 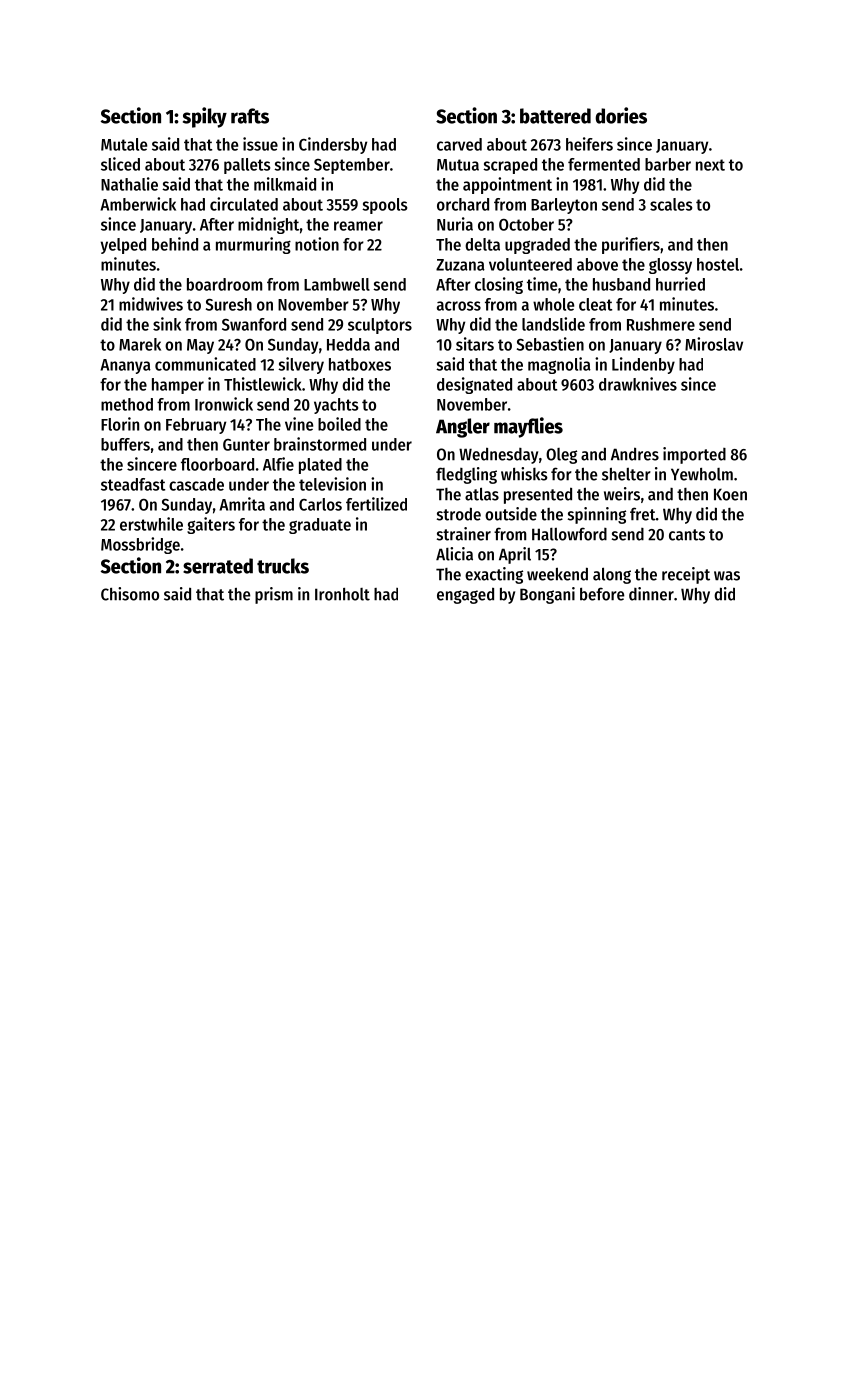 What do you see at coordinates (224, 284) in the screenshot?
I see `boardroom` at bounding box center [224, 284].
